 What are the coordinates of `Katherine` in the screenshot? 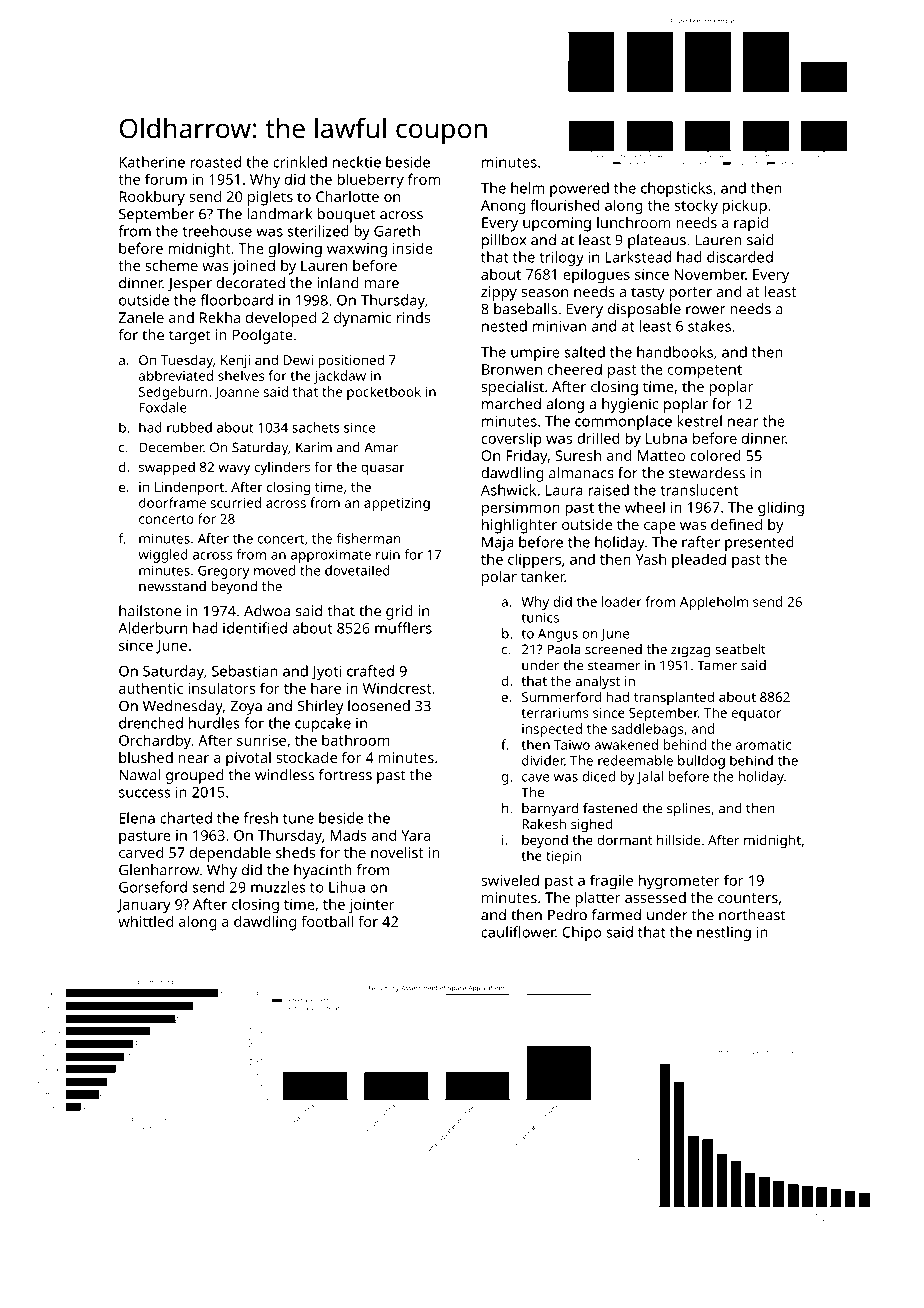 It's located at (152, 162).
